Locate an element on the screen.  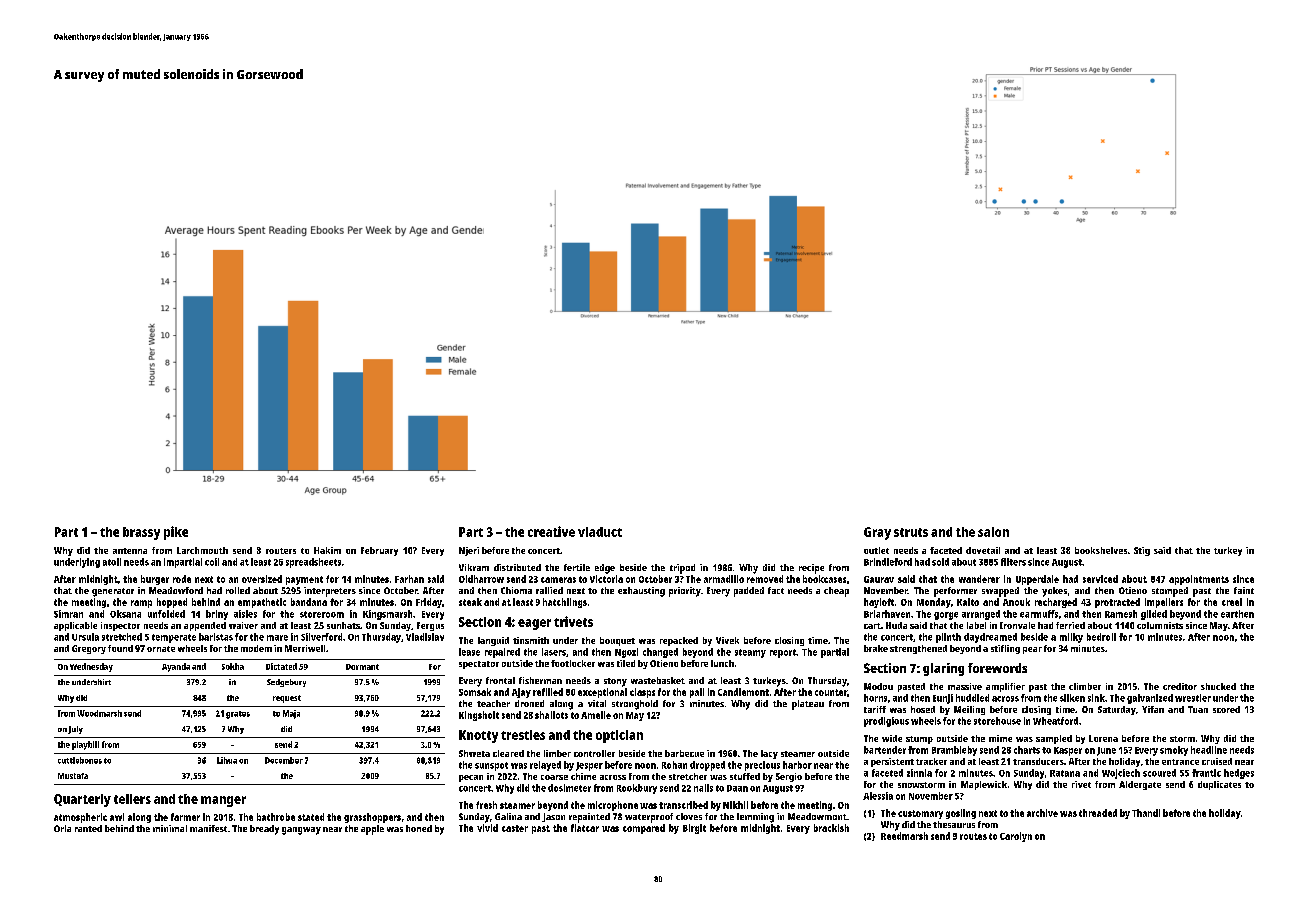
appointments is located at coordinates (1199, 580).
